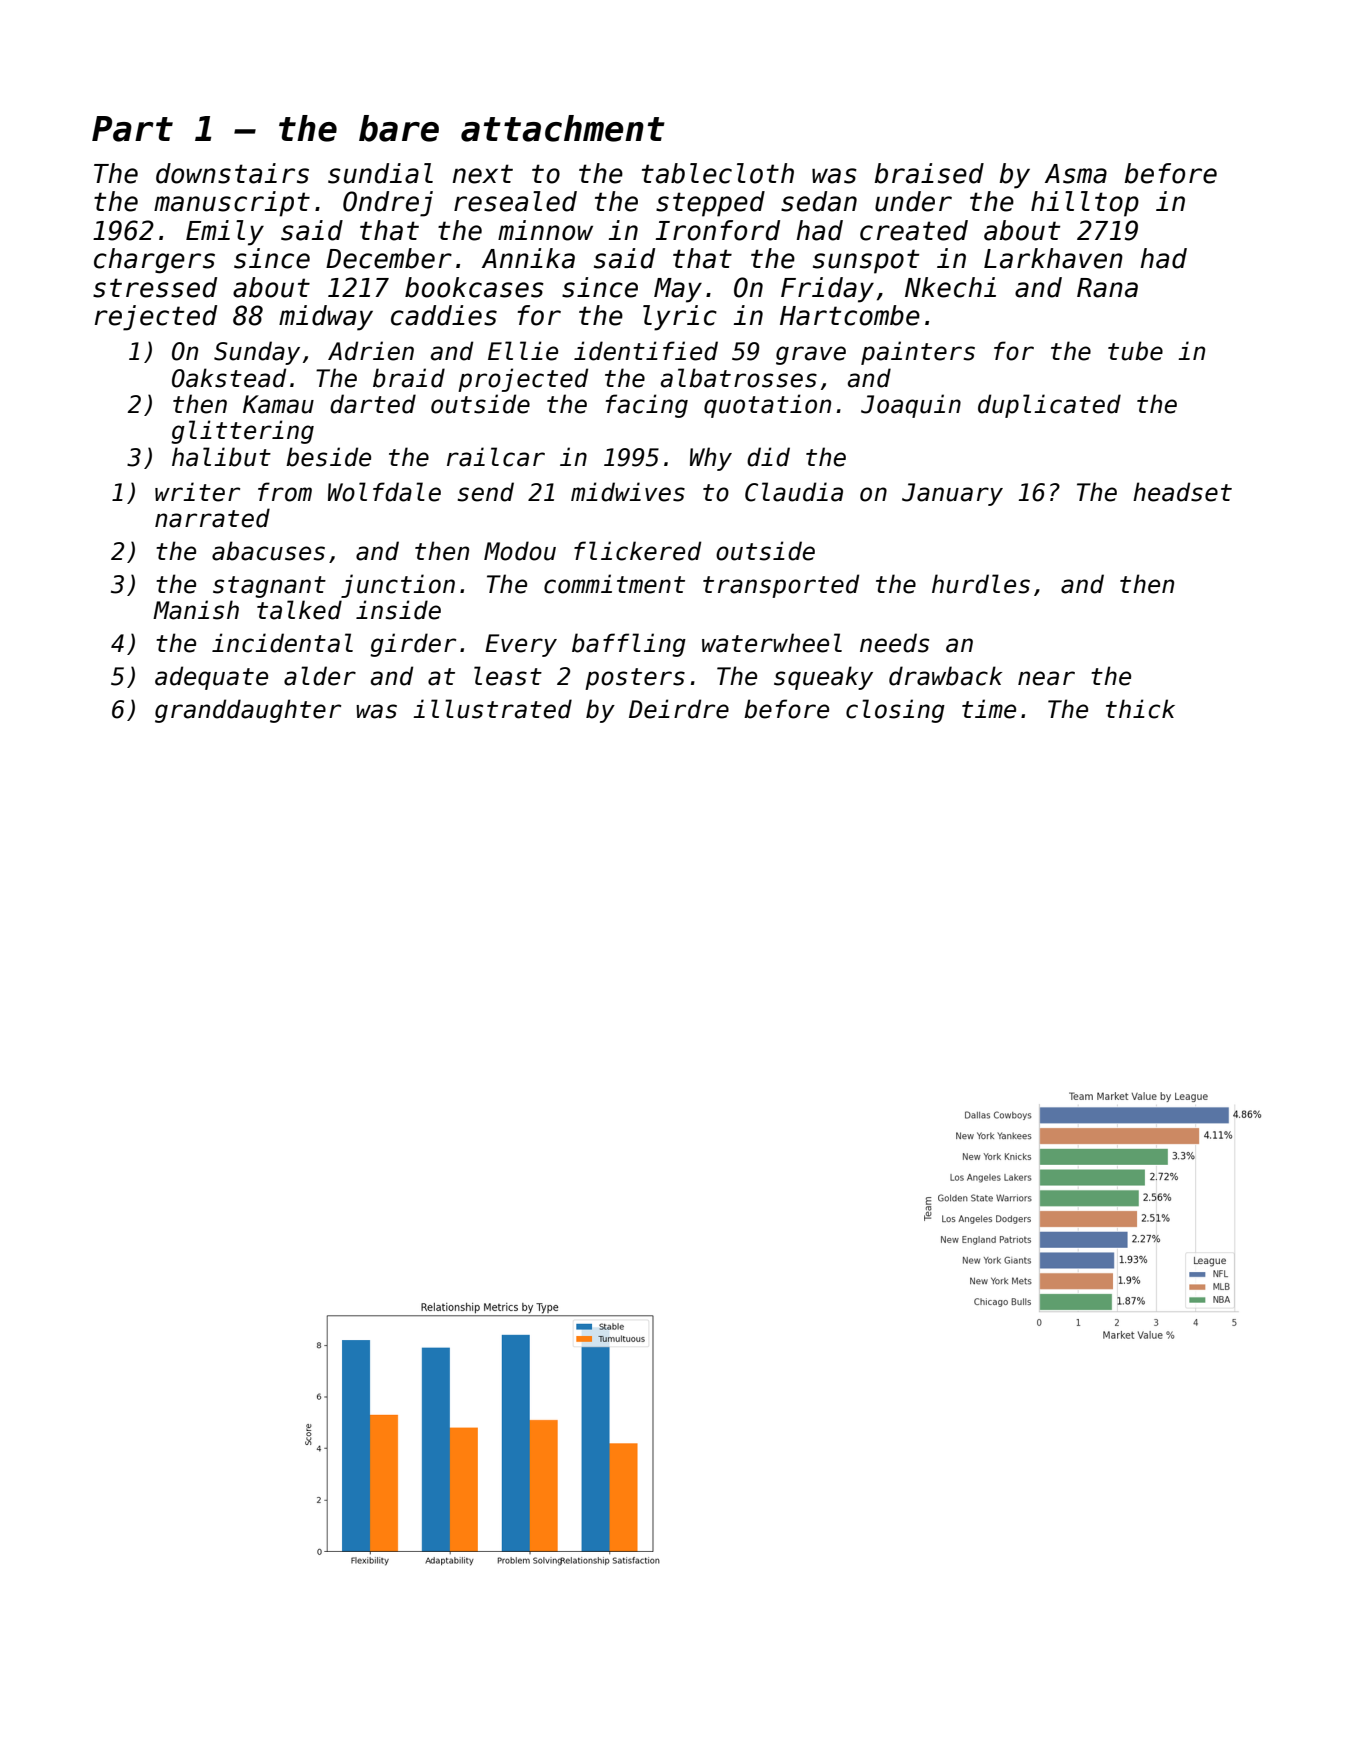 The height and width of the screenshot is (1751, 1353). I want to click on Manish, so click(196, 610).
